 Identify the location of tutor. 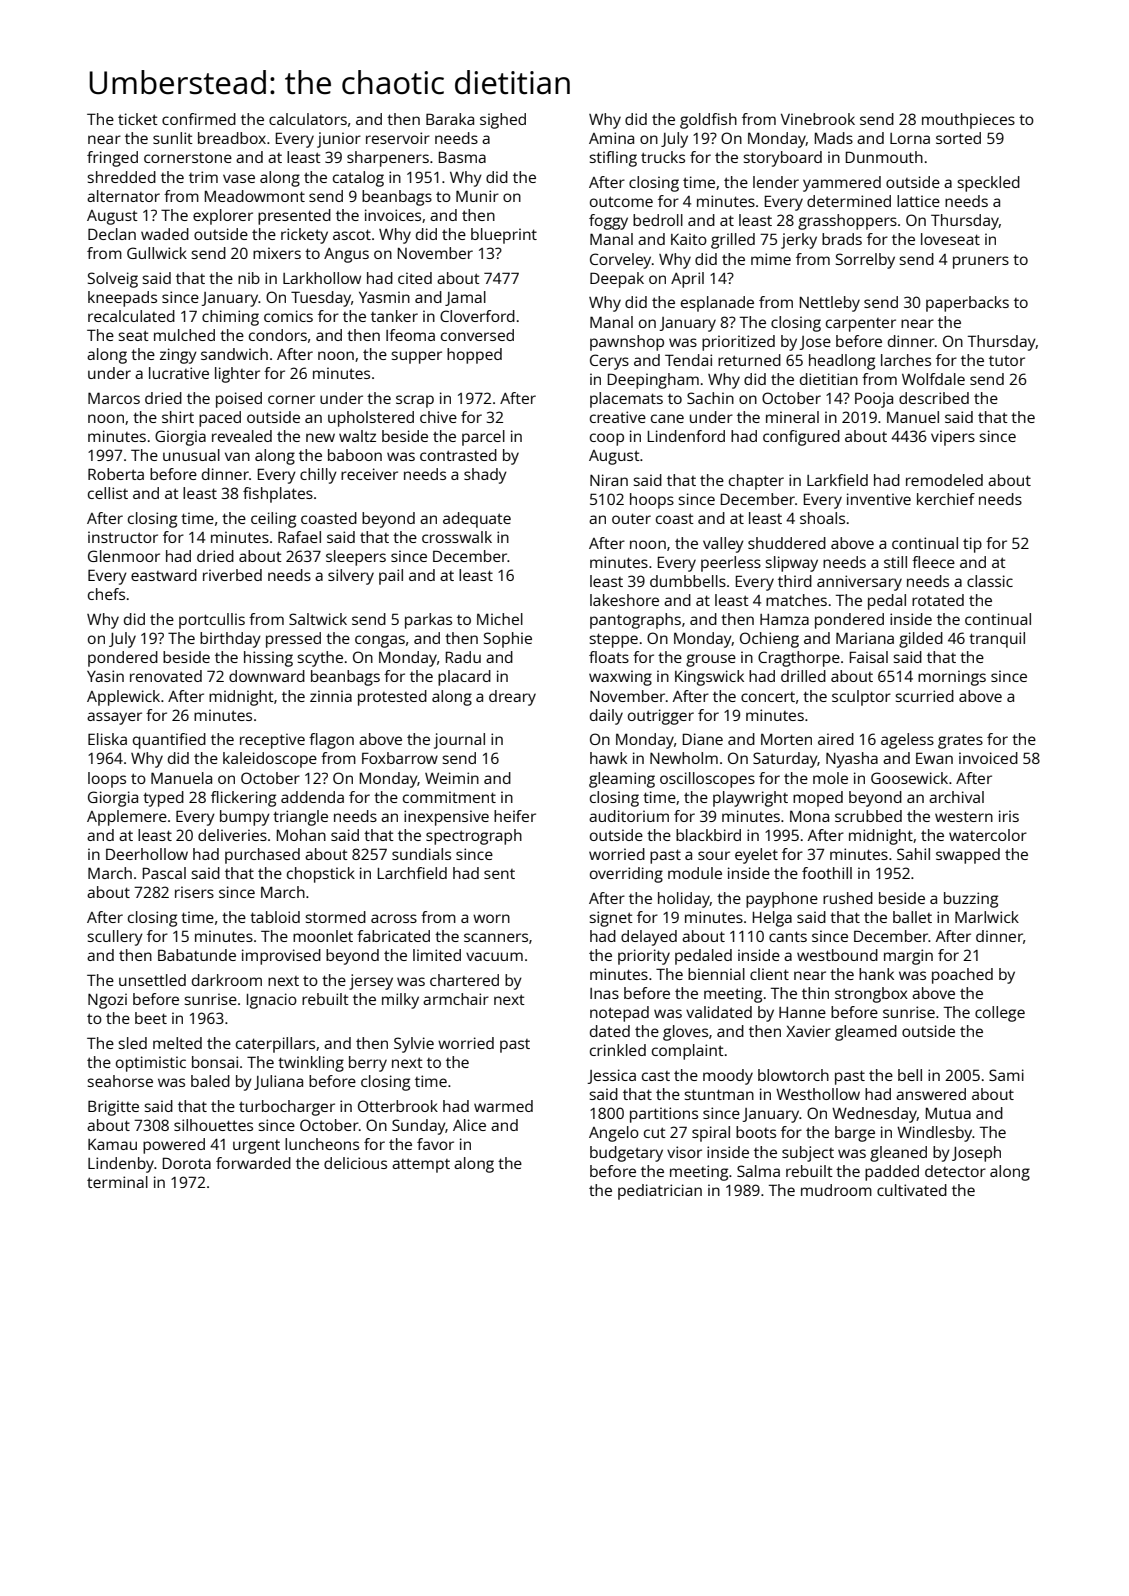
(1007, 360).
